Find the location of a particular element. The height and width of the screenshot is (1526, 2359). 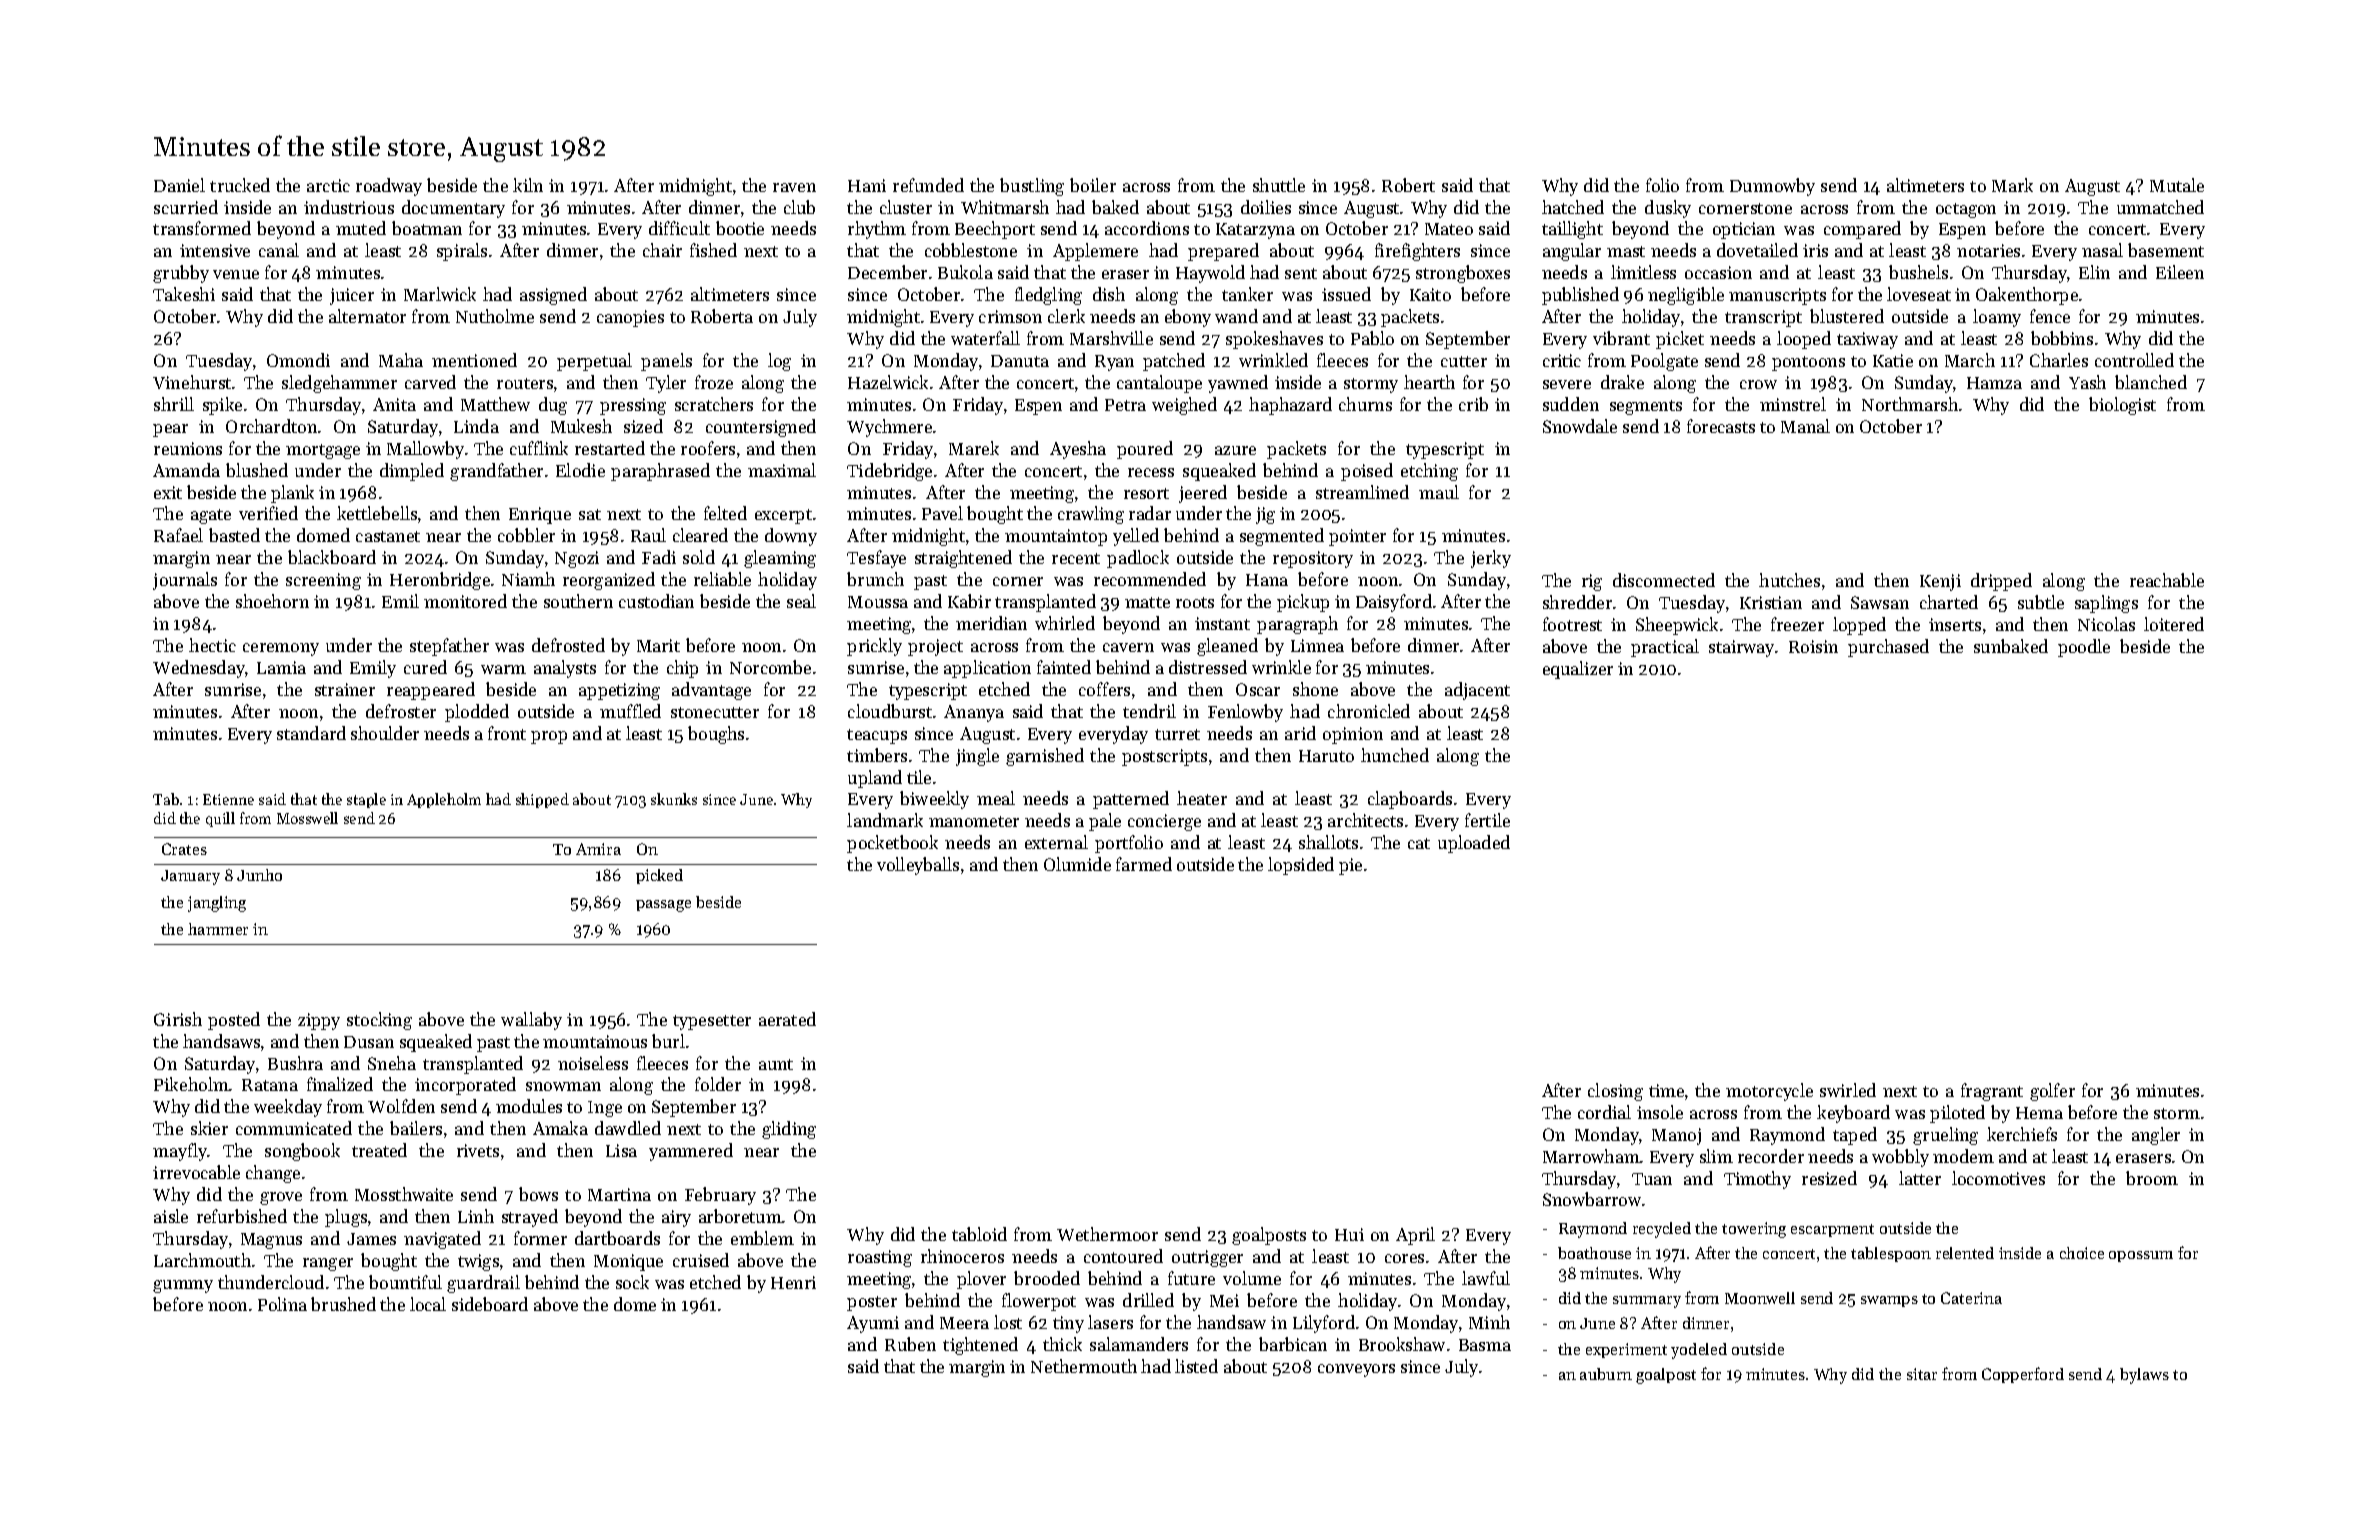

purchased is located at coordinates (1888, 648).
